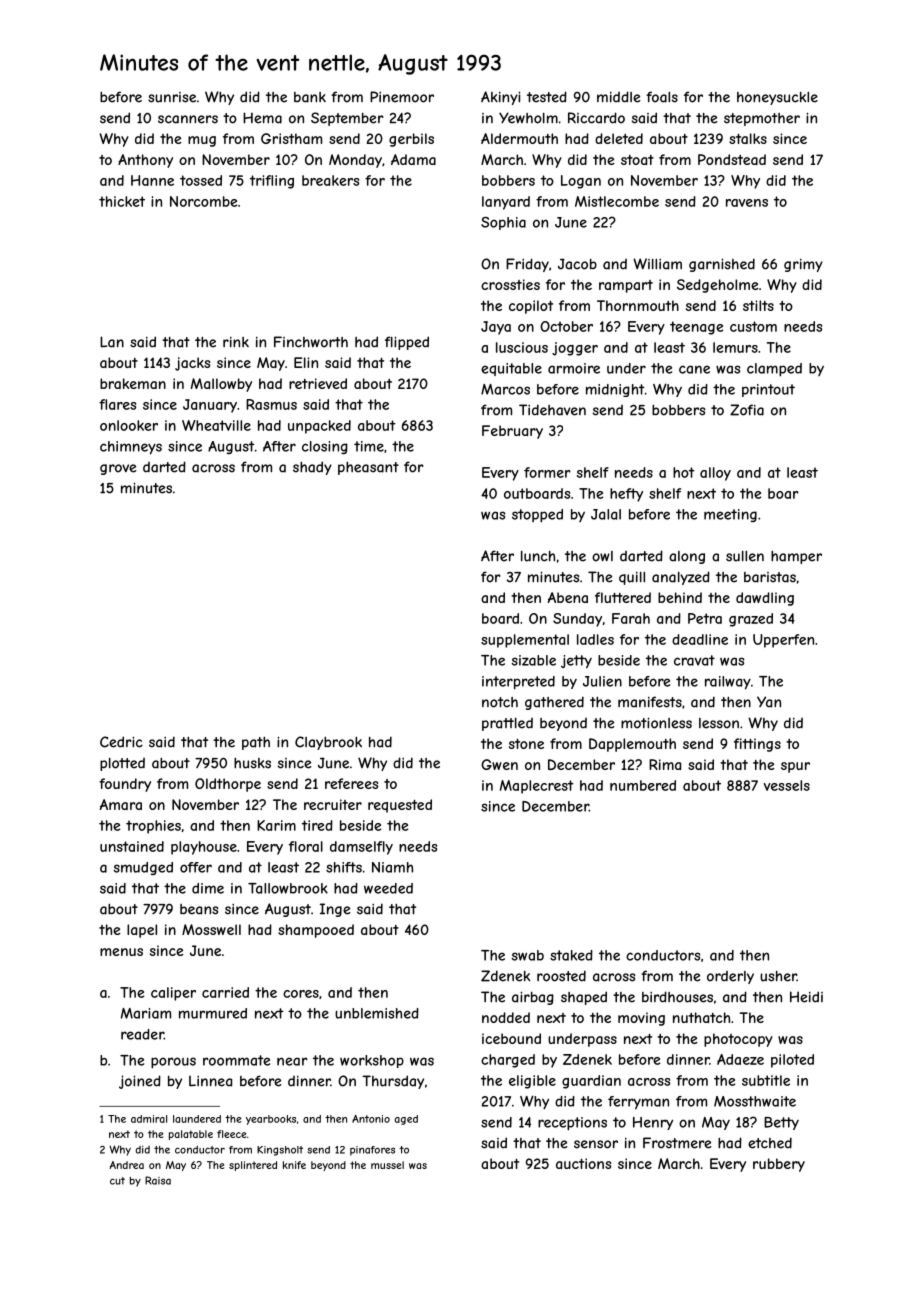  What do you see at coordinates (547, 97) in the document?
I see `tested` at bounding box center [547, 97].
